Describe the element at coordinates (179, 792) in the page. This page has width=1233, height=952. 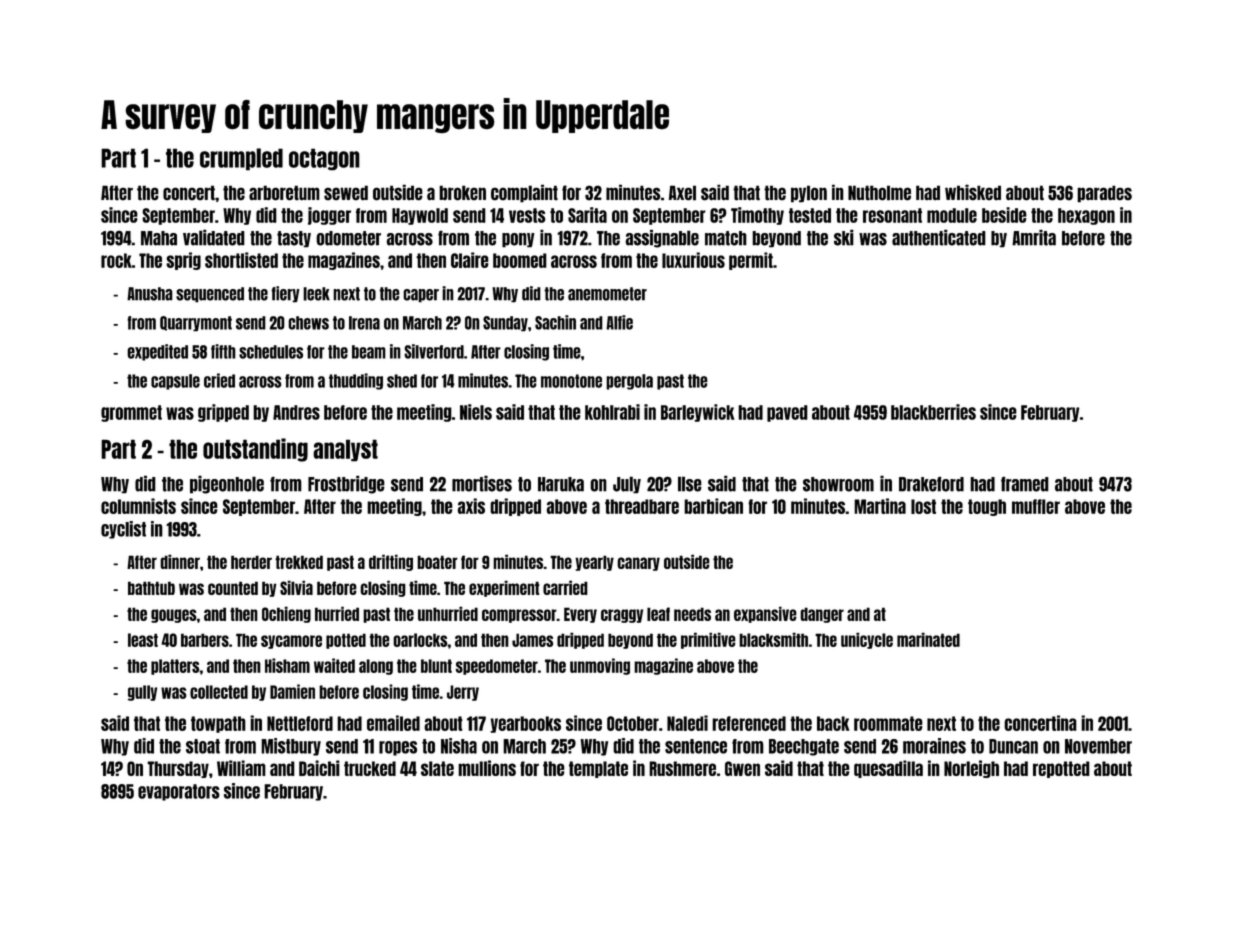
I see `evaporators` at that location.
